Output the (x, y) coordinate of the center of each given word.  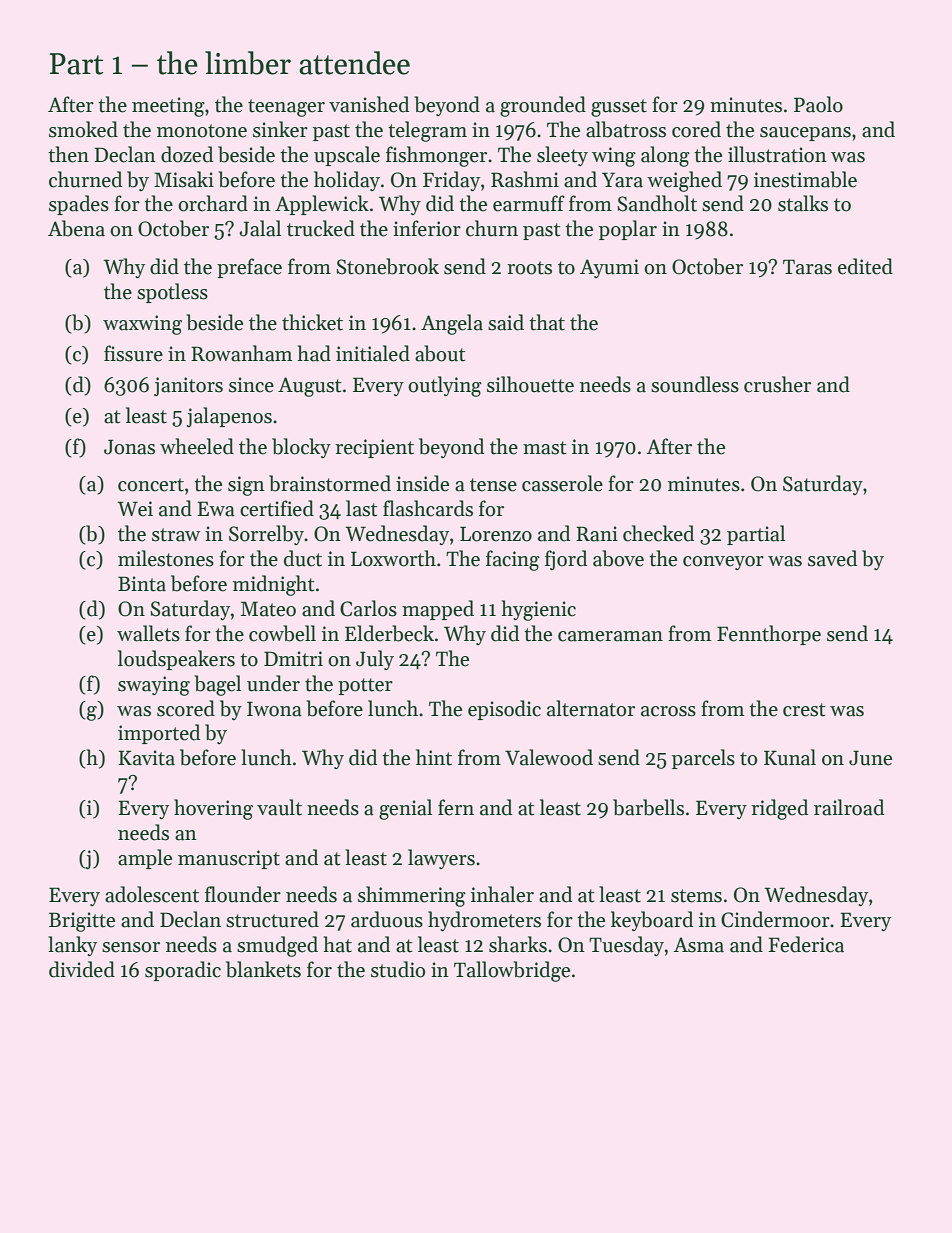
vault (279, 807)
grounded (543, 106)
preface (249, 268)
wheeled (197, 446)
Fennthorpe (769, 635)
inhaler (502, 894)
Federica (806, 944)
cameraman (610, 636)
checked (658, 533)
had (314, 353)
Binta (142, 584)
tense (493, 485)
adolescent (152, 894)
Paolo (818, 104)
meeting (168, 107)
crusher (777, 384)
